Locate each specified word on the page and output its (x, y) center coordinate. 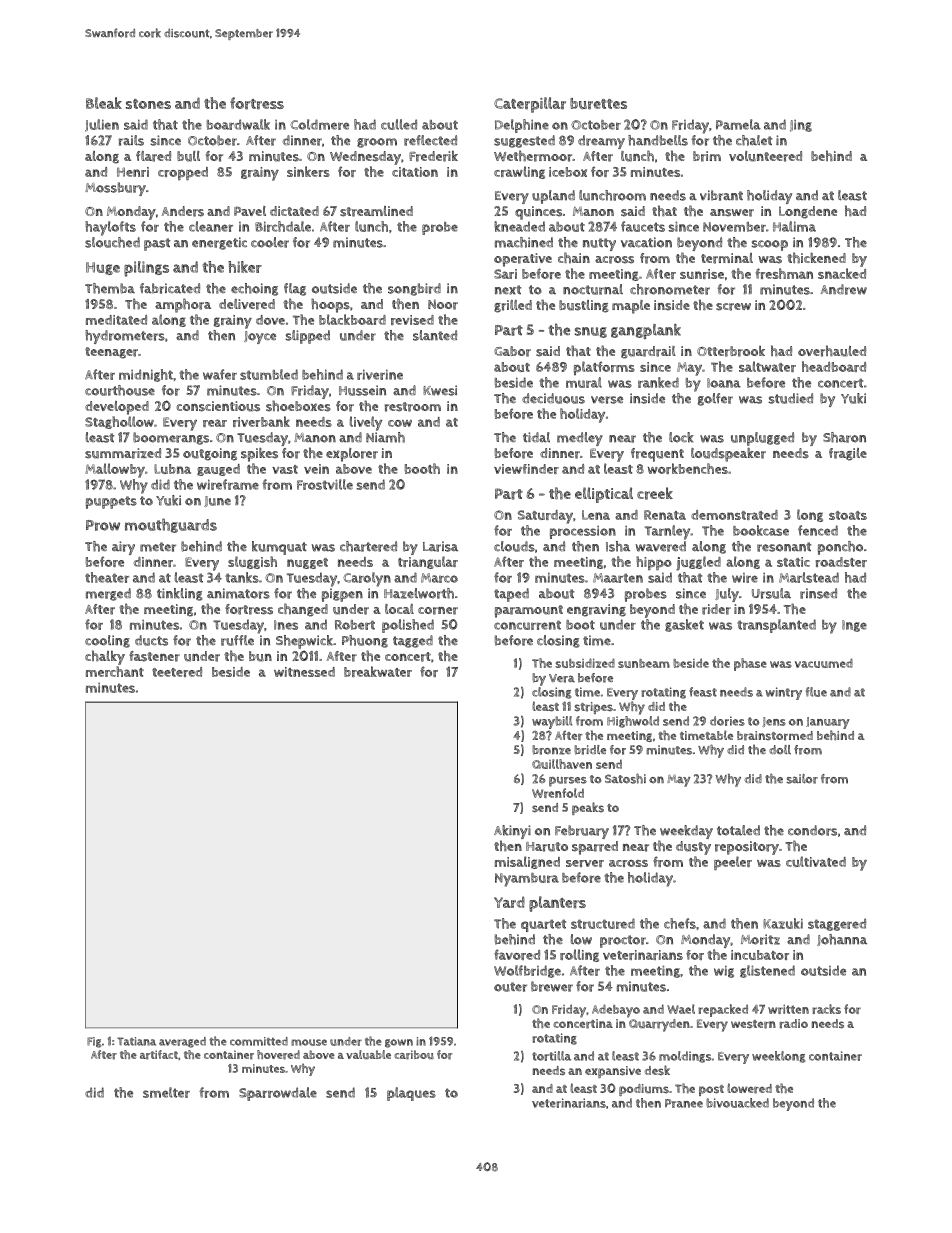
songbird (414, 289)
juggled (698, 563)
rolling (579, 955)
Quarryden (659, 1025)
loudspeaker (728, 454)
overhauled (832, 351)
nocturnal (593, 289)
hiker (245, 267)
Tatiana (136, 1041)
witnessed (304, 672)
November (734, 227)
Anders (183, 211)
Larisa (440, 546)
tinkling (180, 594)
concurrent (527, 625)
